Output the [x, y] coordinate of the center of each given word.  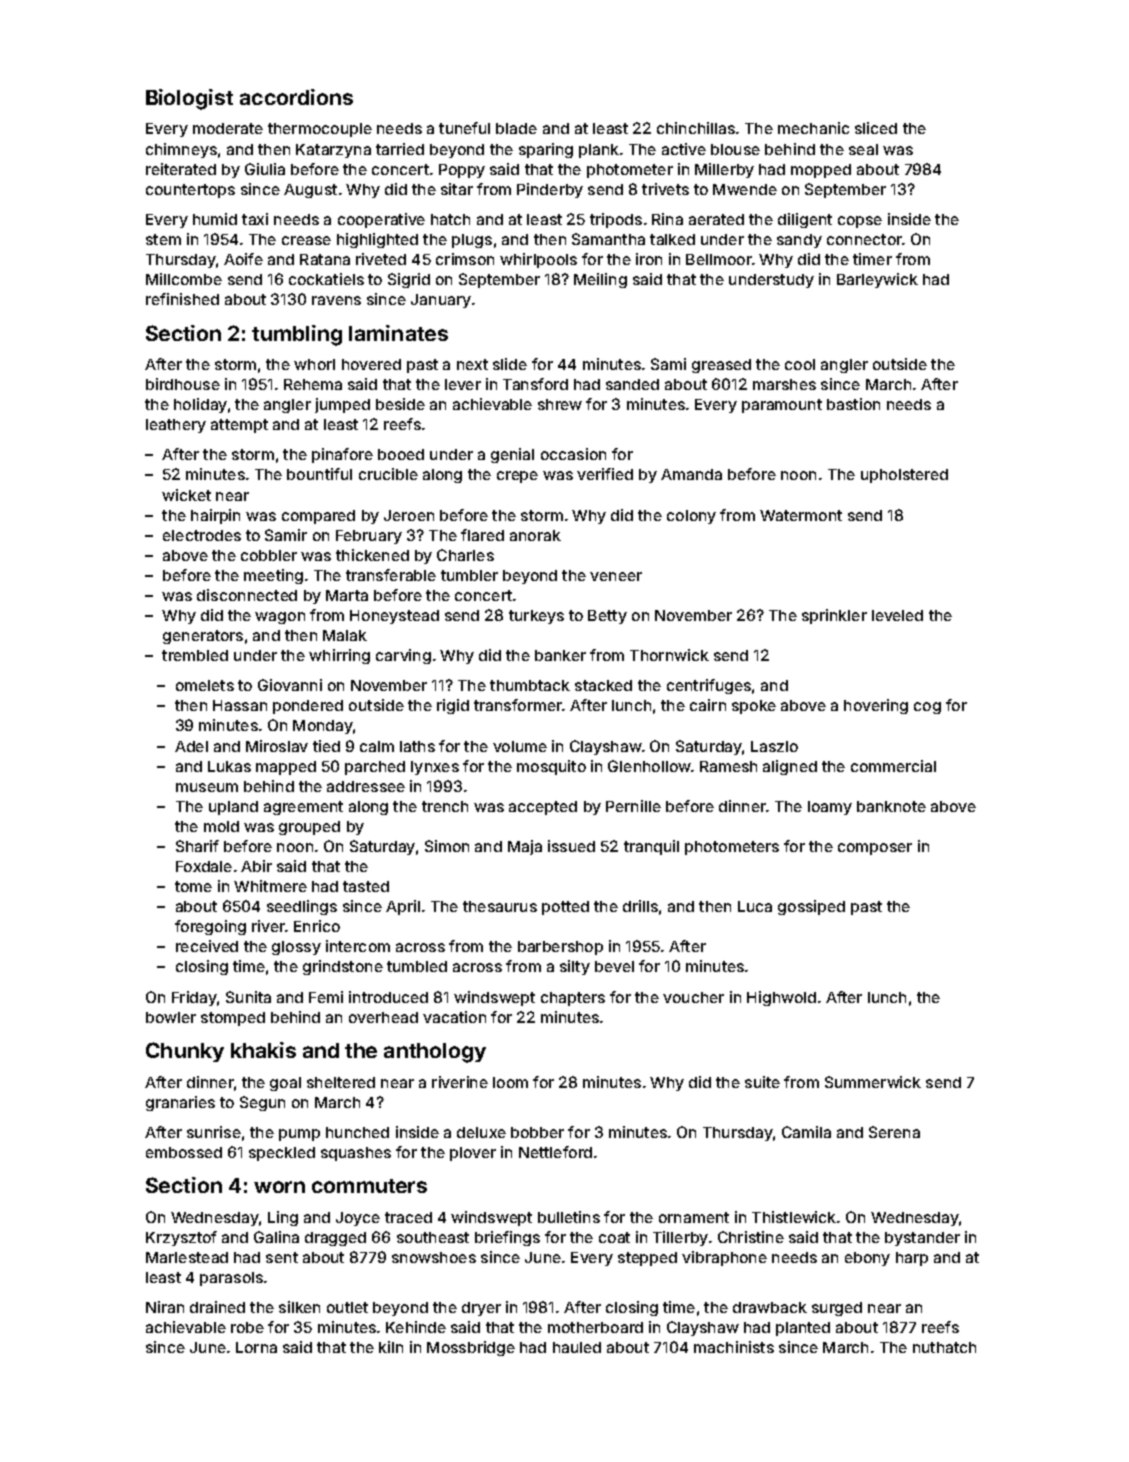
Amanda [691, 474]
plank [599, 151]
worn [279, 1187]
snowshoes [434, 1257]
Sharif [197, 846]
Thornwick [669, 655]
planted [803, 1329]
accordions [296, 97]
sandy [799, 241]
